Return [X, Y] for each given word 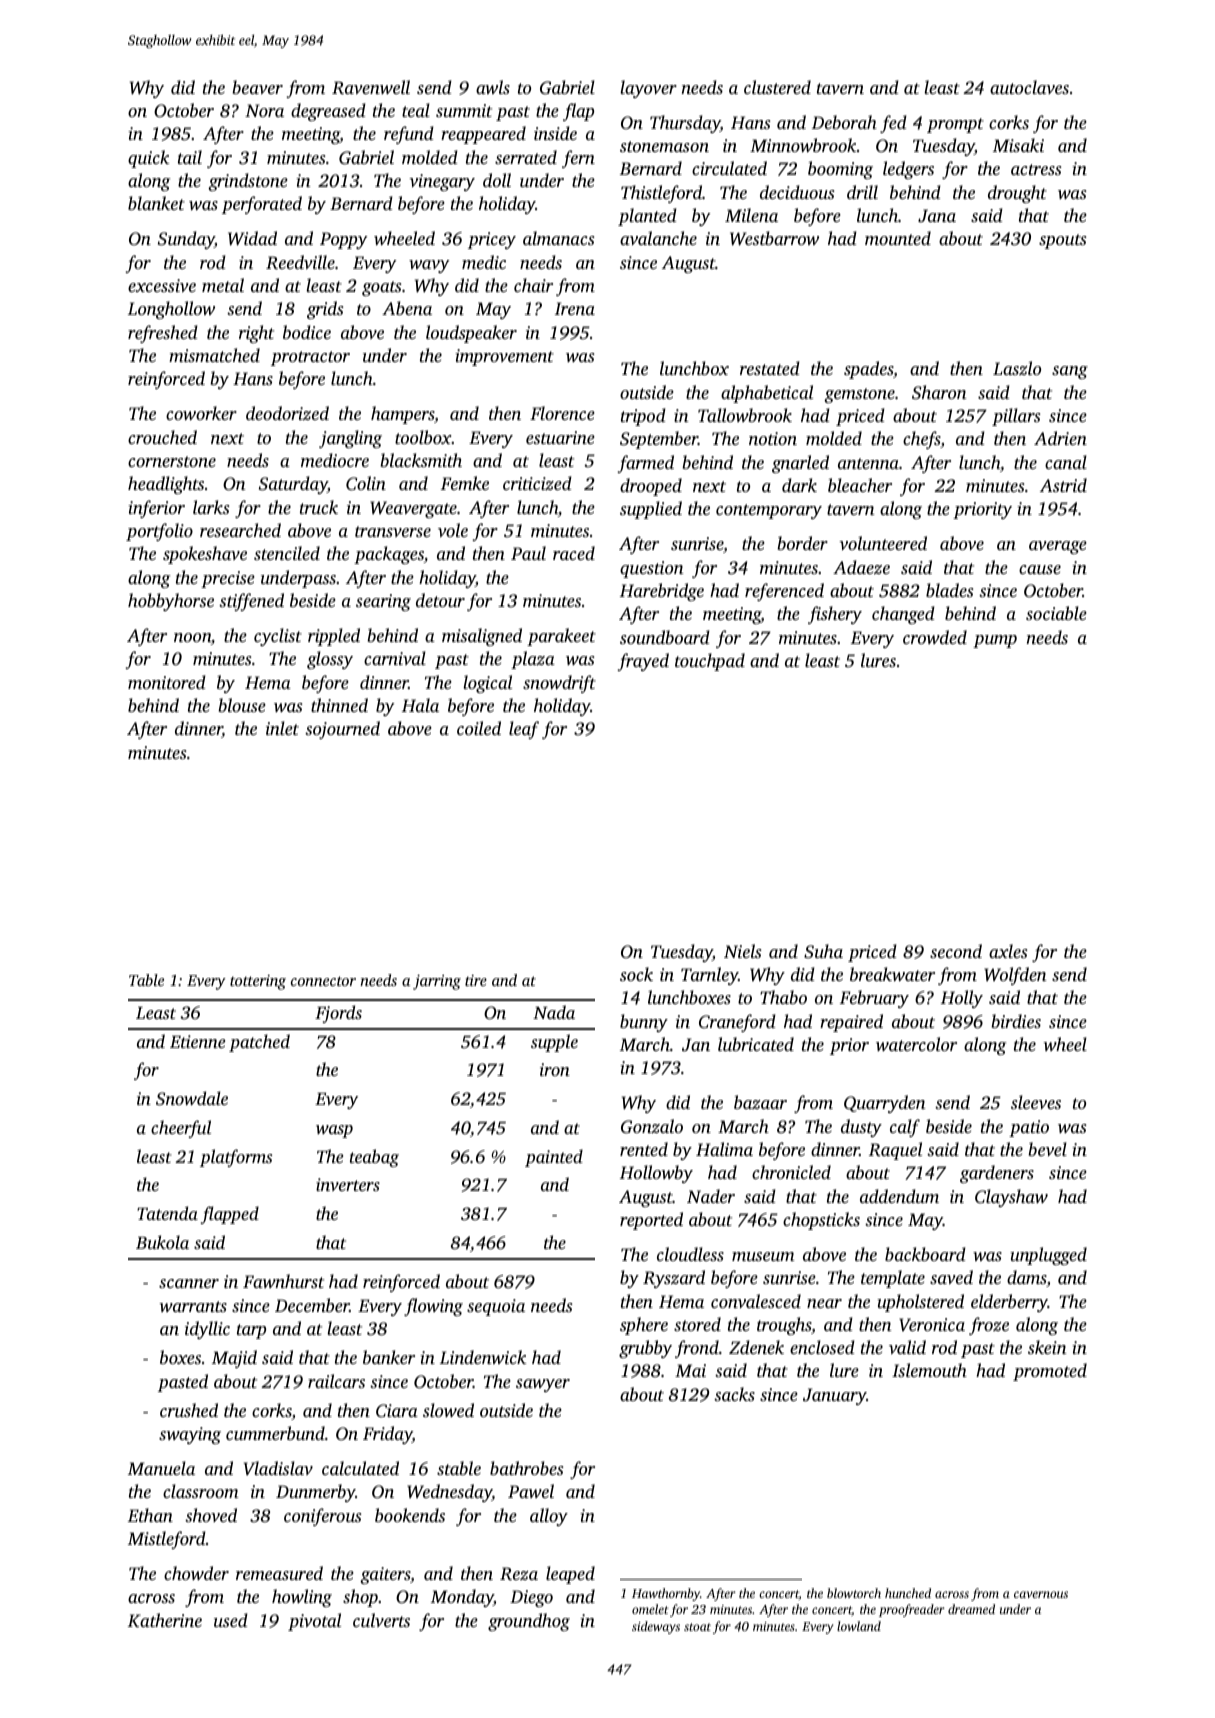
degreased [328, 112]
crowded [935, 637]
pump [995, 641]
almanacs [558, 238]
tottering [258, 982]
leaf [524, 730]
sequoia [496, 1307]
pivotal [314, 1622]
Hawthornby [666, 1594]
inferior [156, 509]
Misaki [1018, 145]
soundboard [665, 637]
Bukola [162, 1242]
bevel [1047, 1149]
